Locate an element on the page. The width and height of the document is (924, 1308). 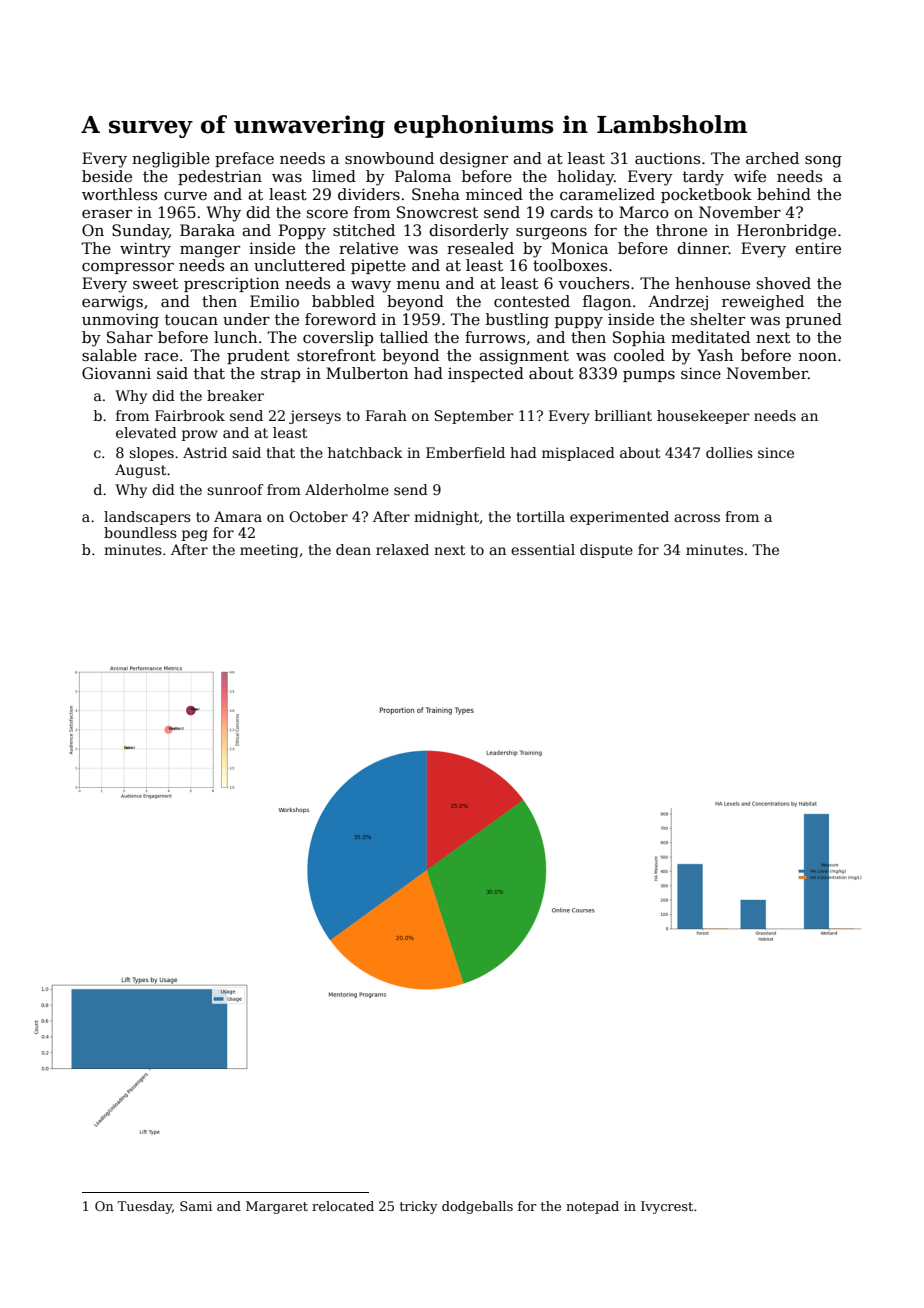
Sami is located at coordinates (196, 1206).
